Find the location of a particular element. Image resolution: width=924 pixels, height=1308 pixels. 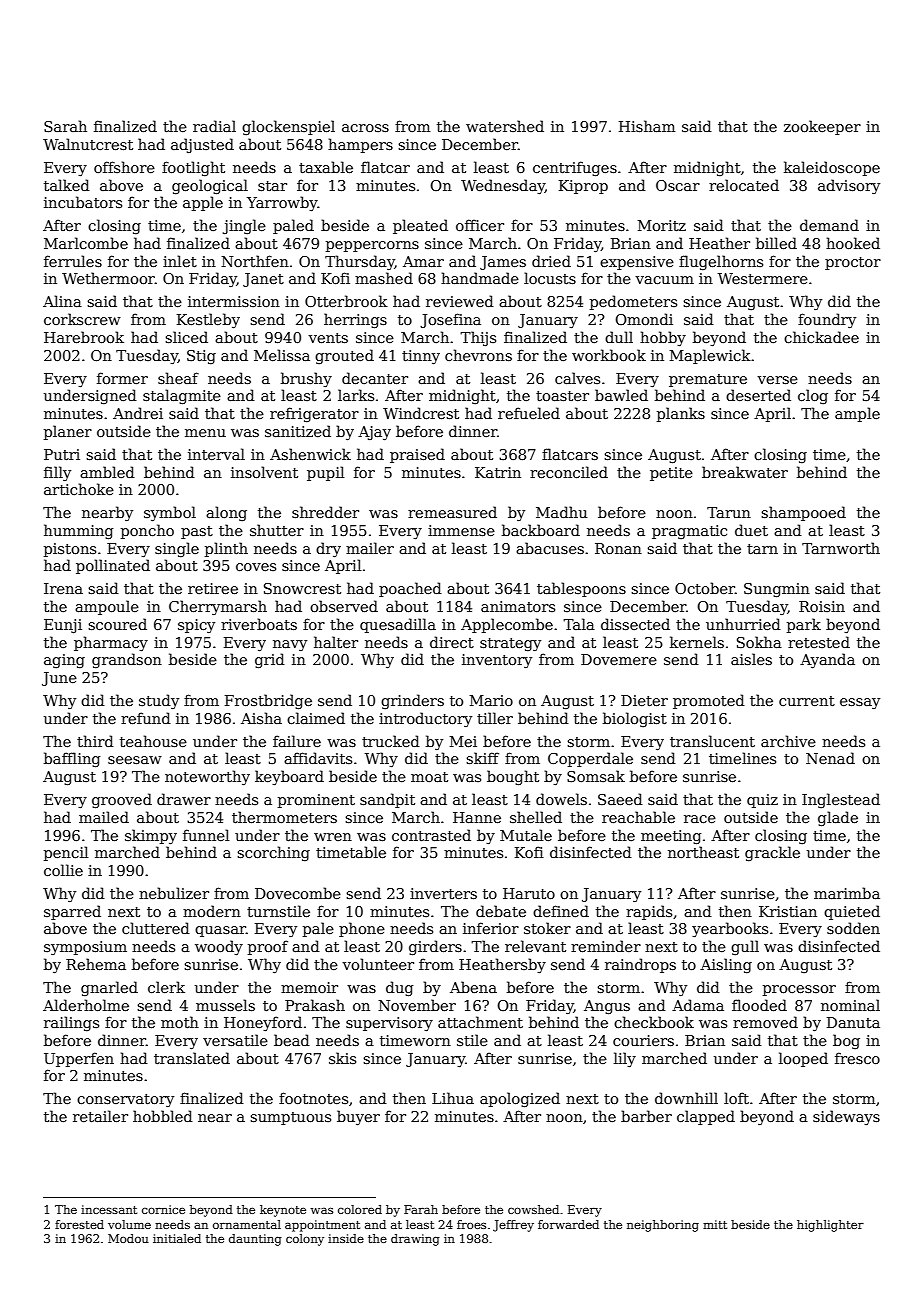

centrifuges is located at coordinates (575, 168).
